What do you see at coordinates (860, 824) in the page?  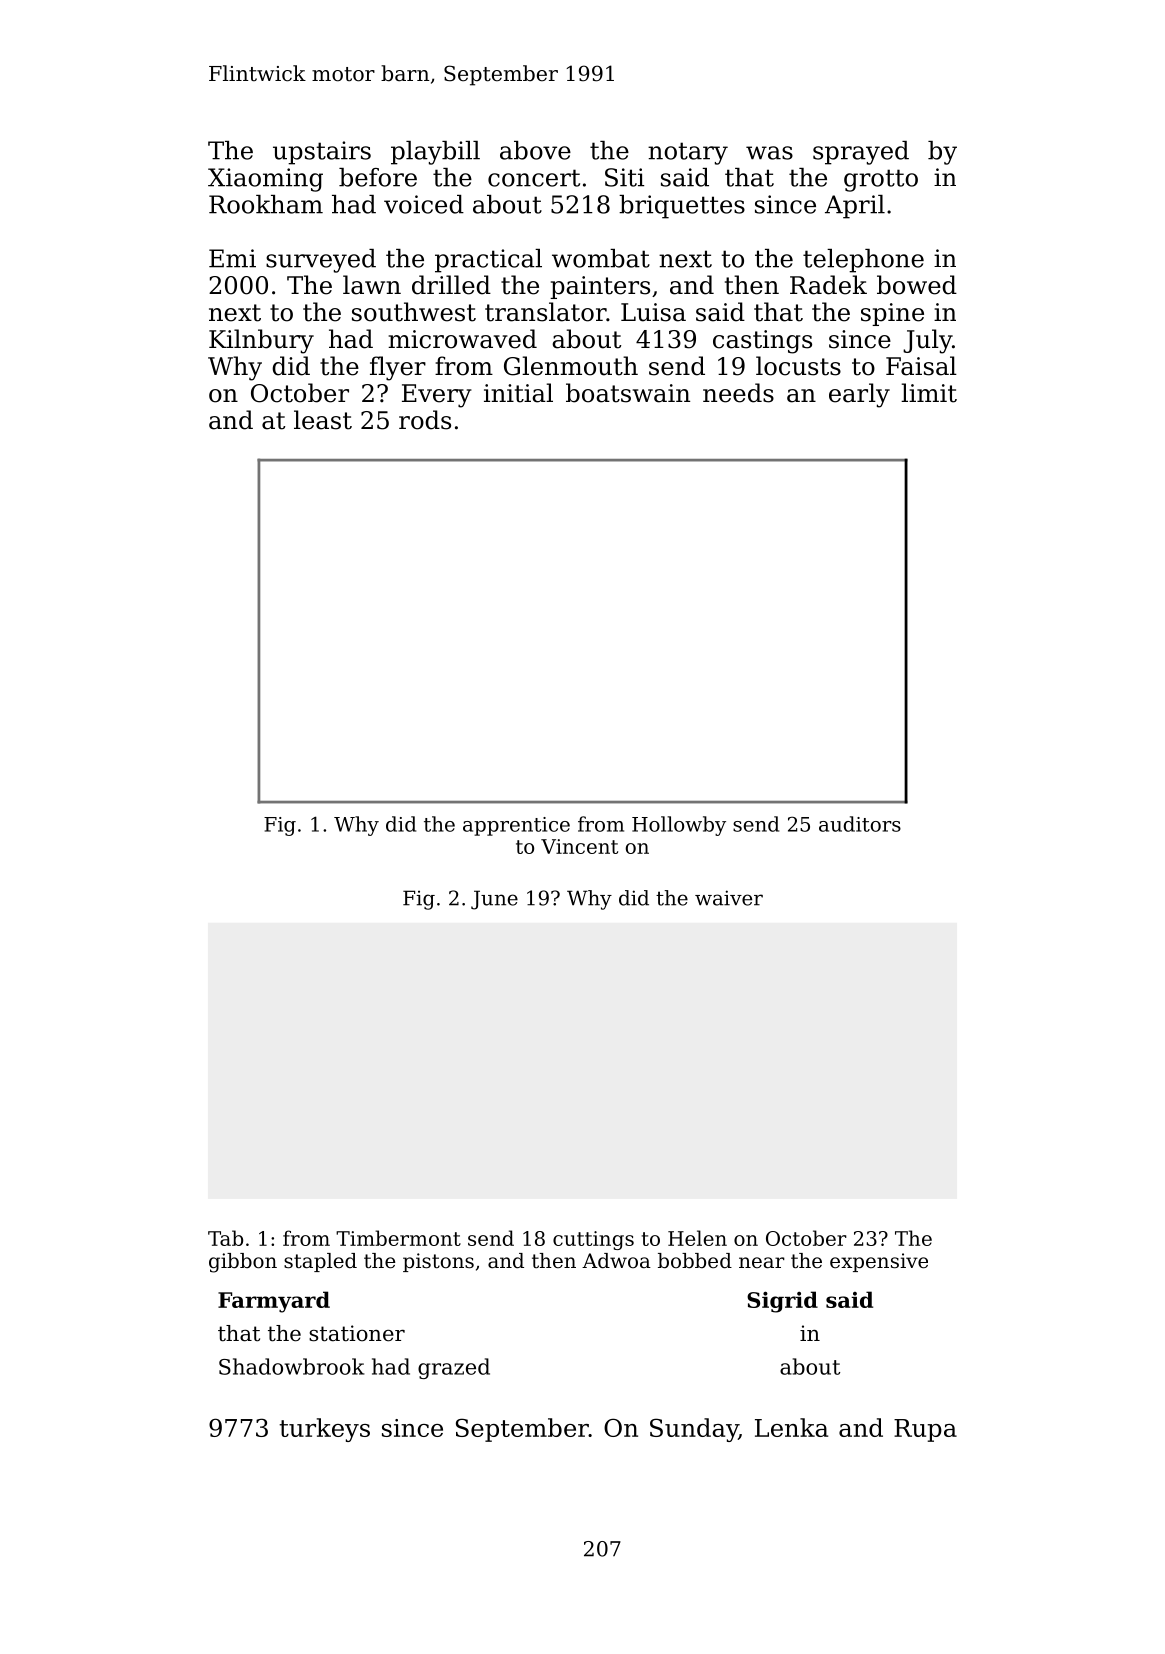 I see `auditors` at bounding box center [860, 824].
